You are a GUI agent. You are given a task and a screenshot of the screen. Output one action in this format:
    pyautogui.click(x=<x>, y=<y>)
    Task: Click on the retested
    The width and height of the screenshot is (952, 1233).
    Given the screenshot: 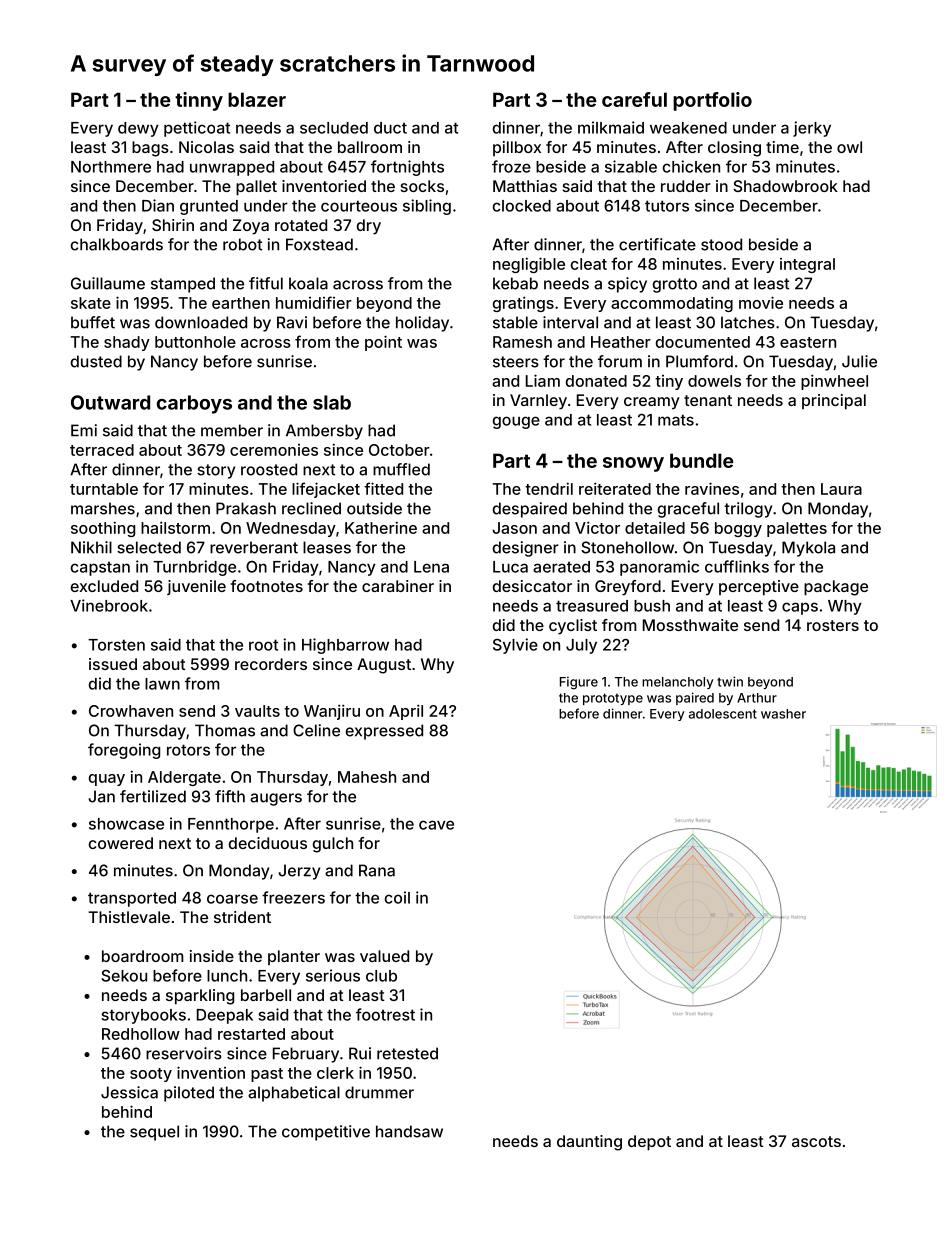 What is the action you would take?
    pyautogui.click(x=407, y=1053)
